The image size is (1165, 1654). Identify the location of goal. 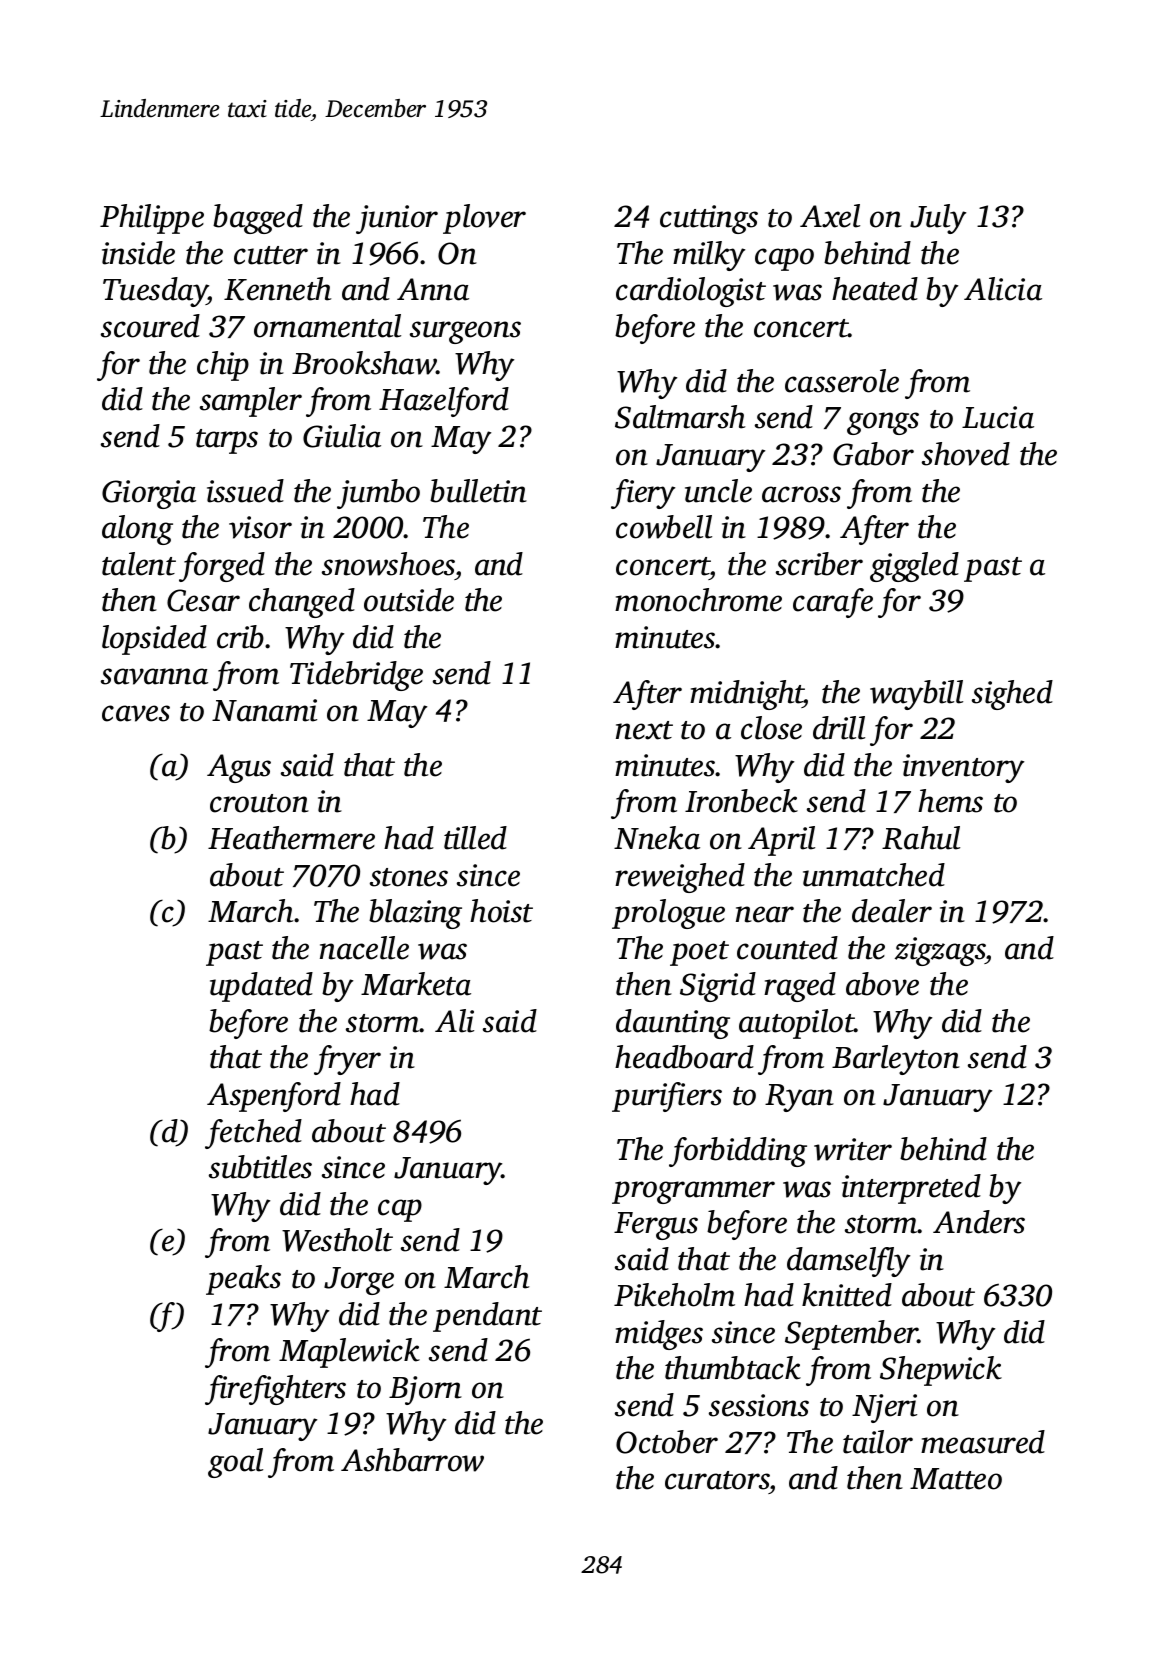
(235, 1463).
